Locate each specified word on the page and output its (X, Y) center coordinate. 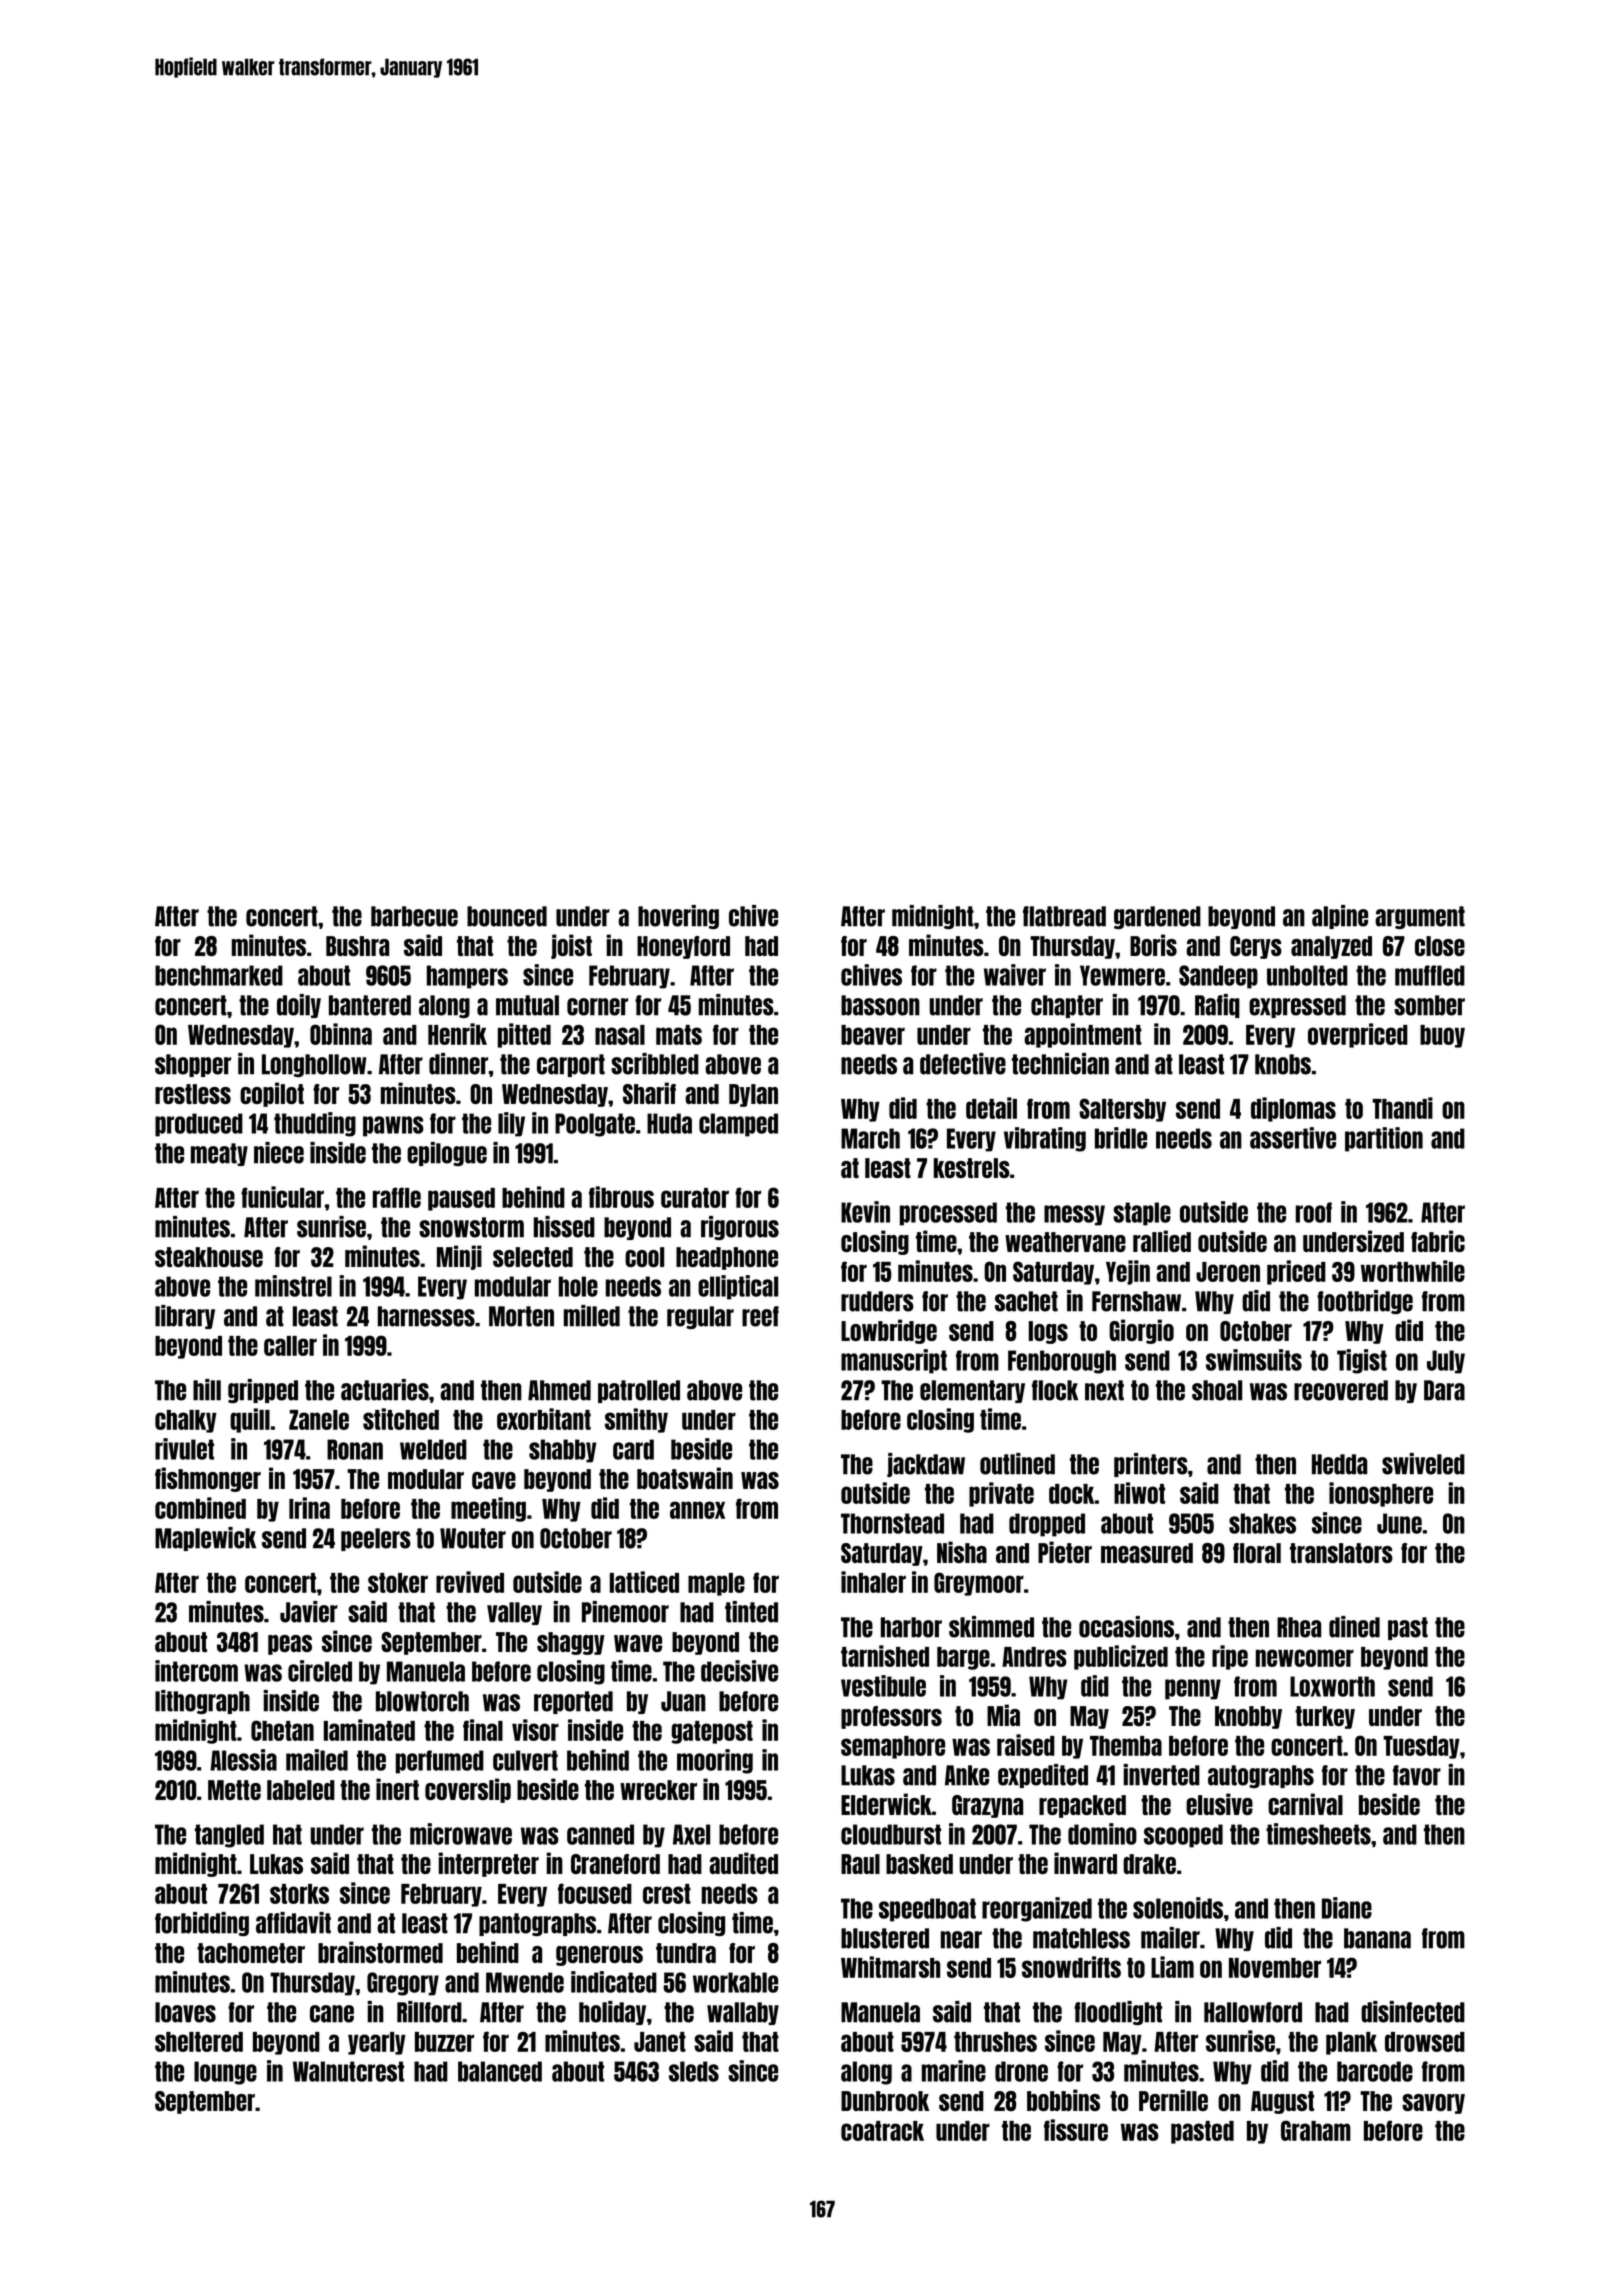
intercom (196, 1671)
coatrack (882, 2131)
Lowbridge (889, 1331)
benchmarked (219, 975)
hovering (678, 917)
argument (1420, 917)
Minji (459, 1257)
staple (1142, 1214)
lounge (225, 2073)
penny (1193, 1689)
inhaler (873, 1582)
